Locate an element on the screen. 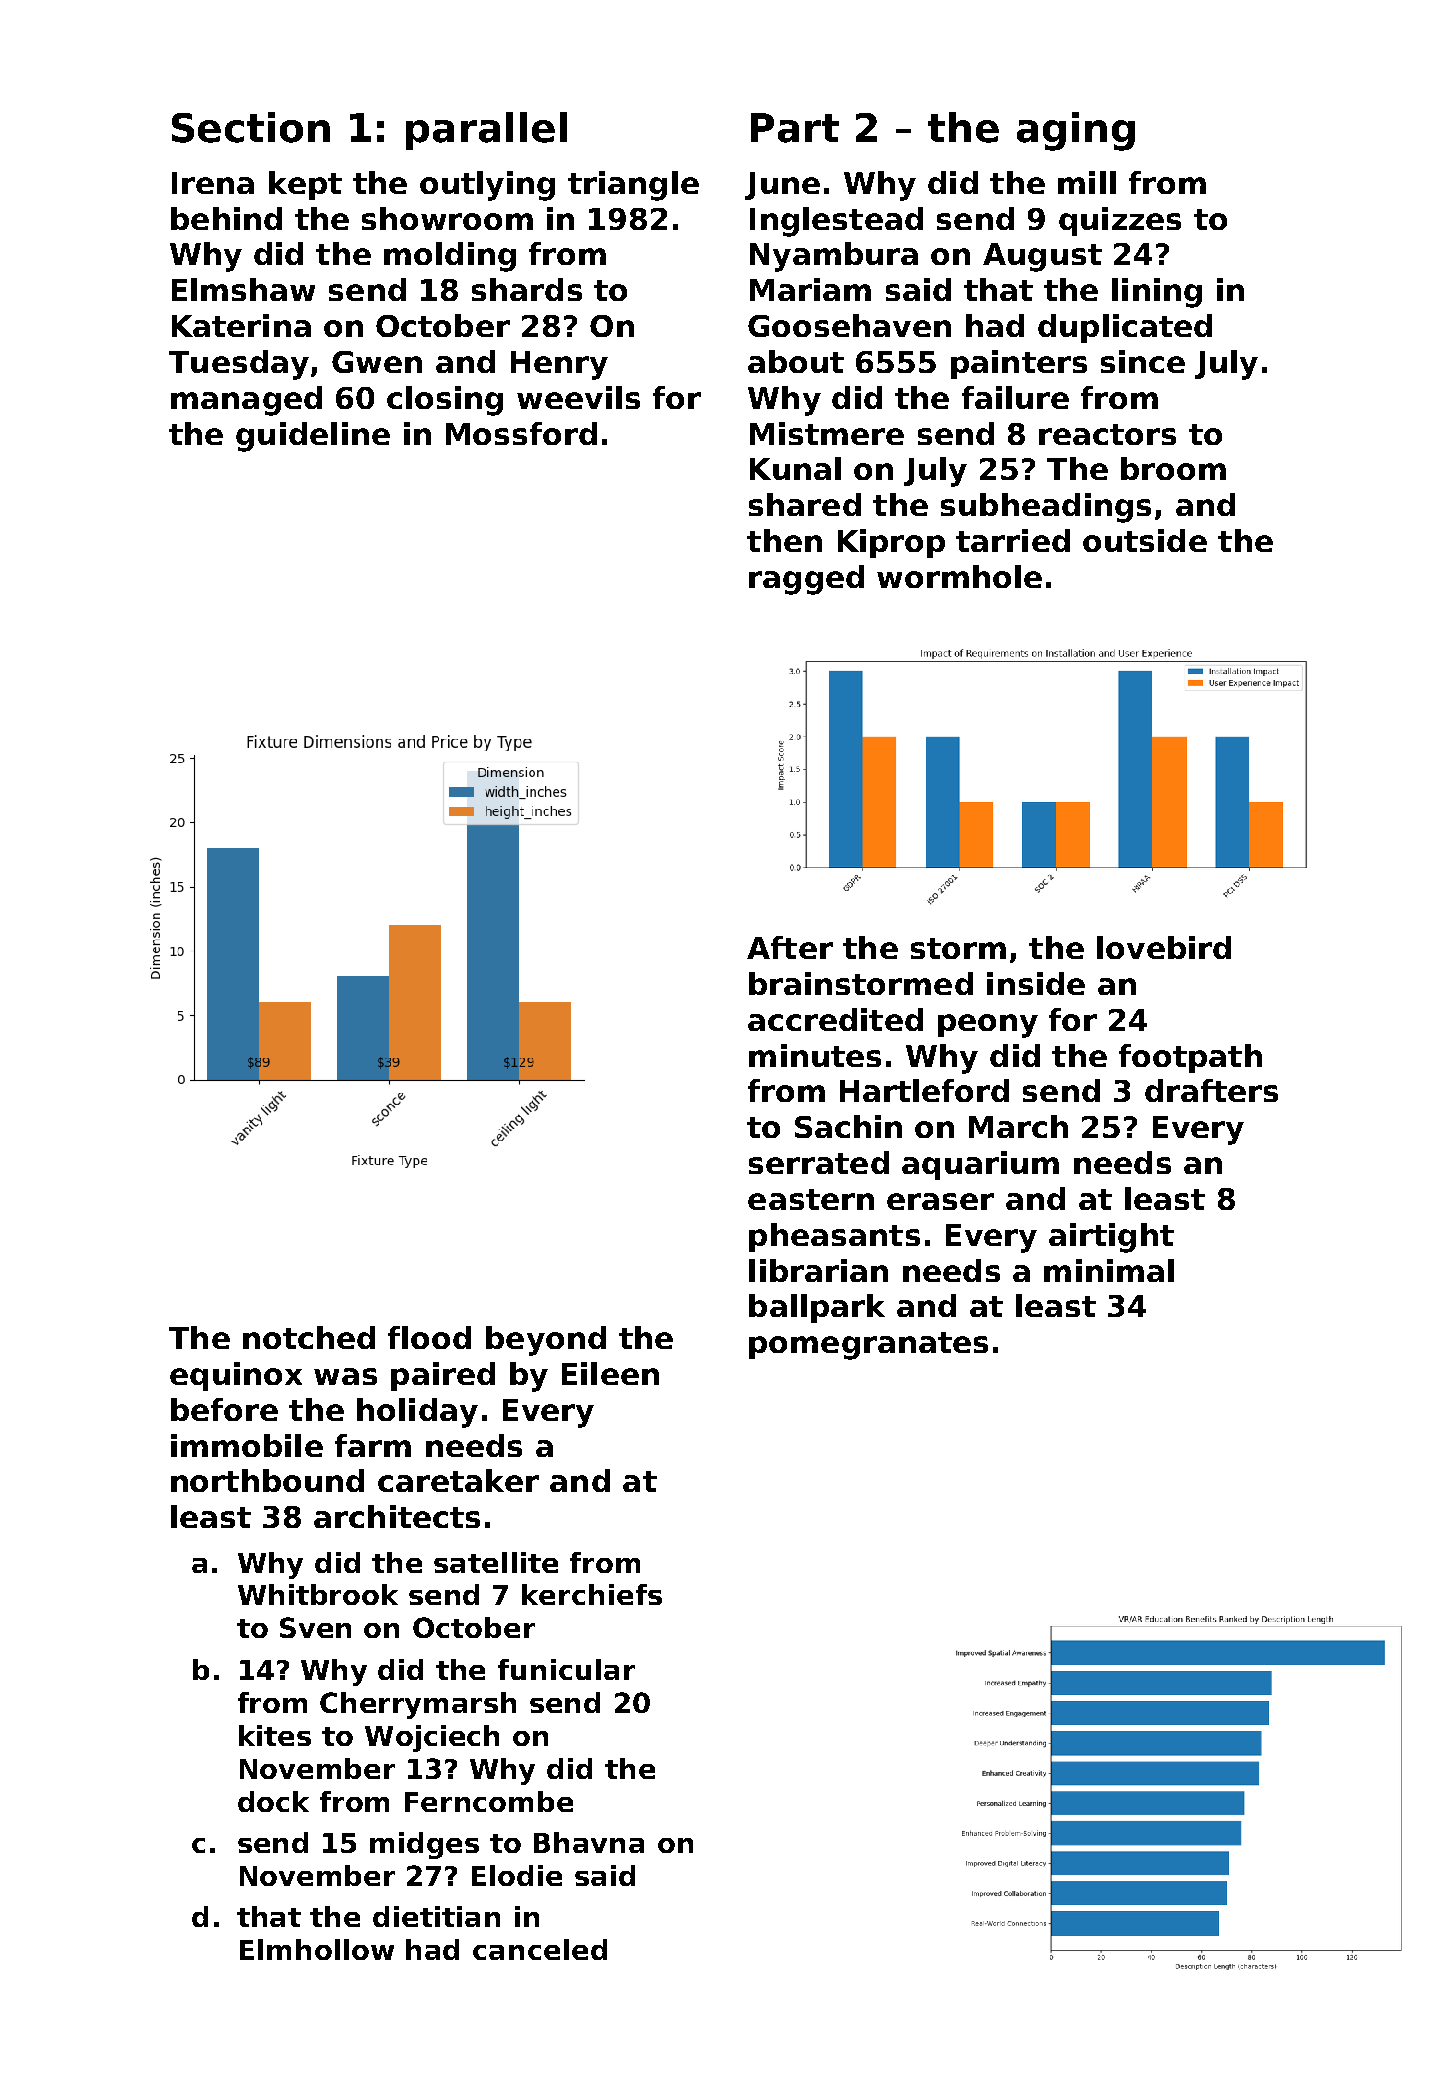  Mossford is located at coordinates (521, 433).
